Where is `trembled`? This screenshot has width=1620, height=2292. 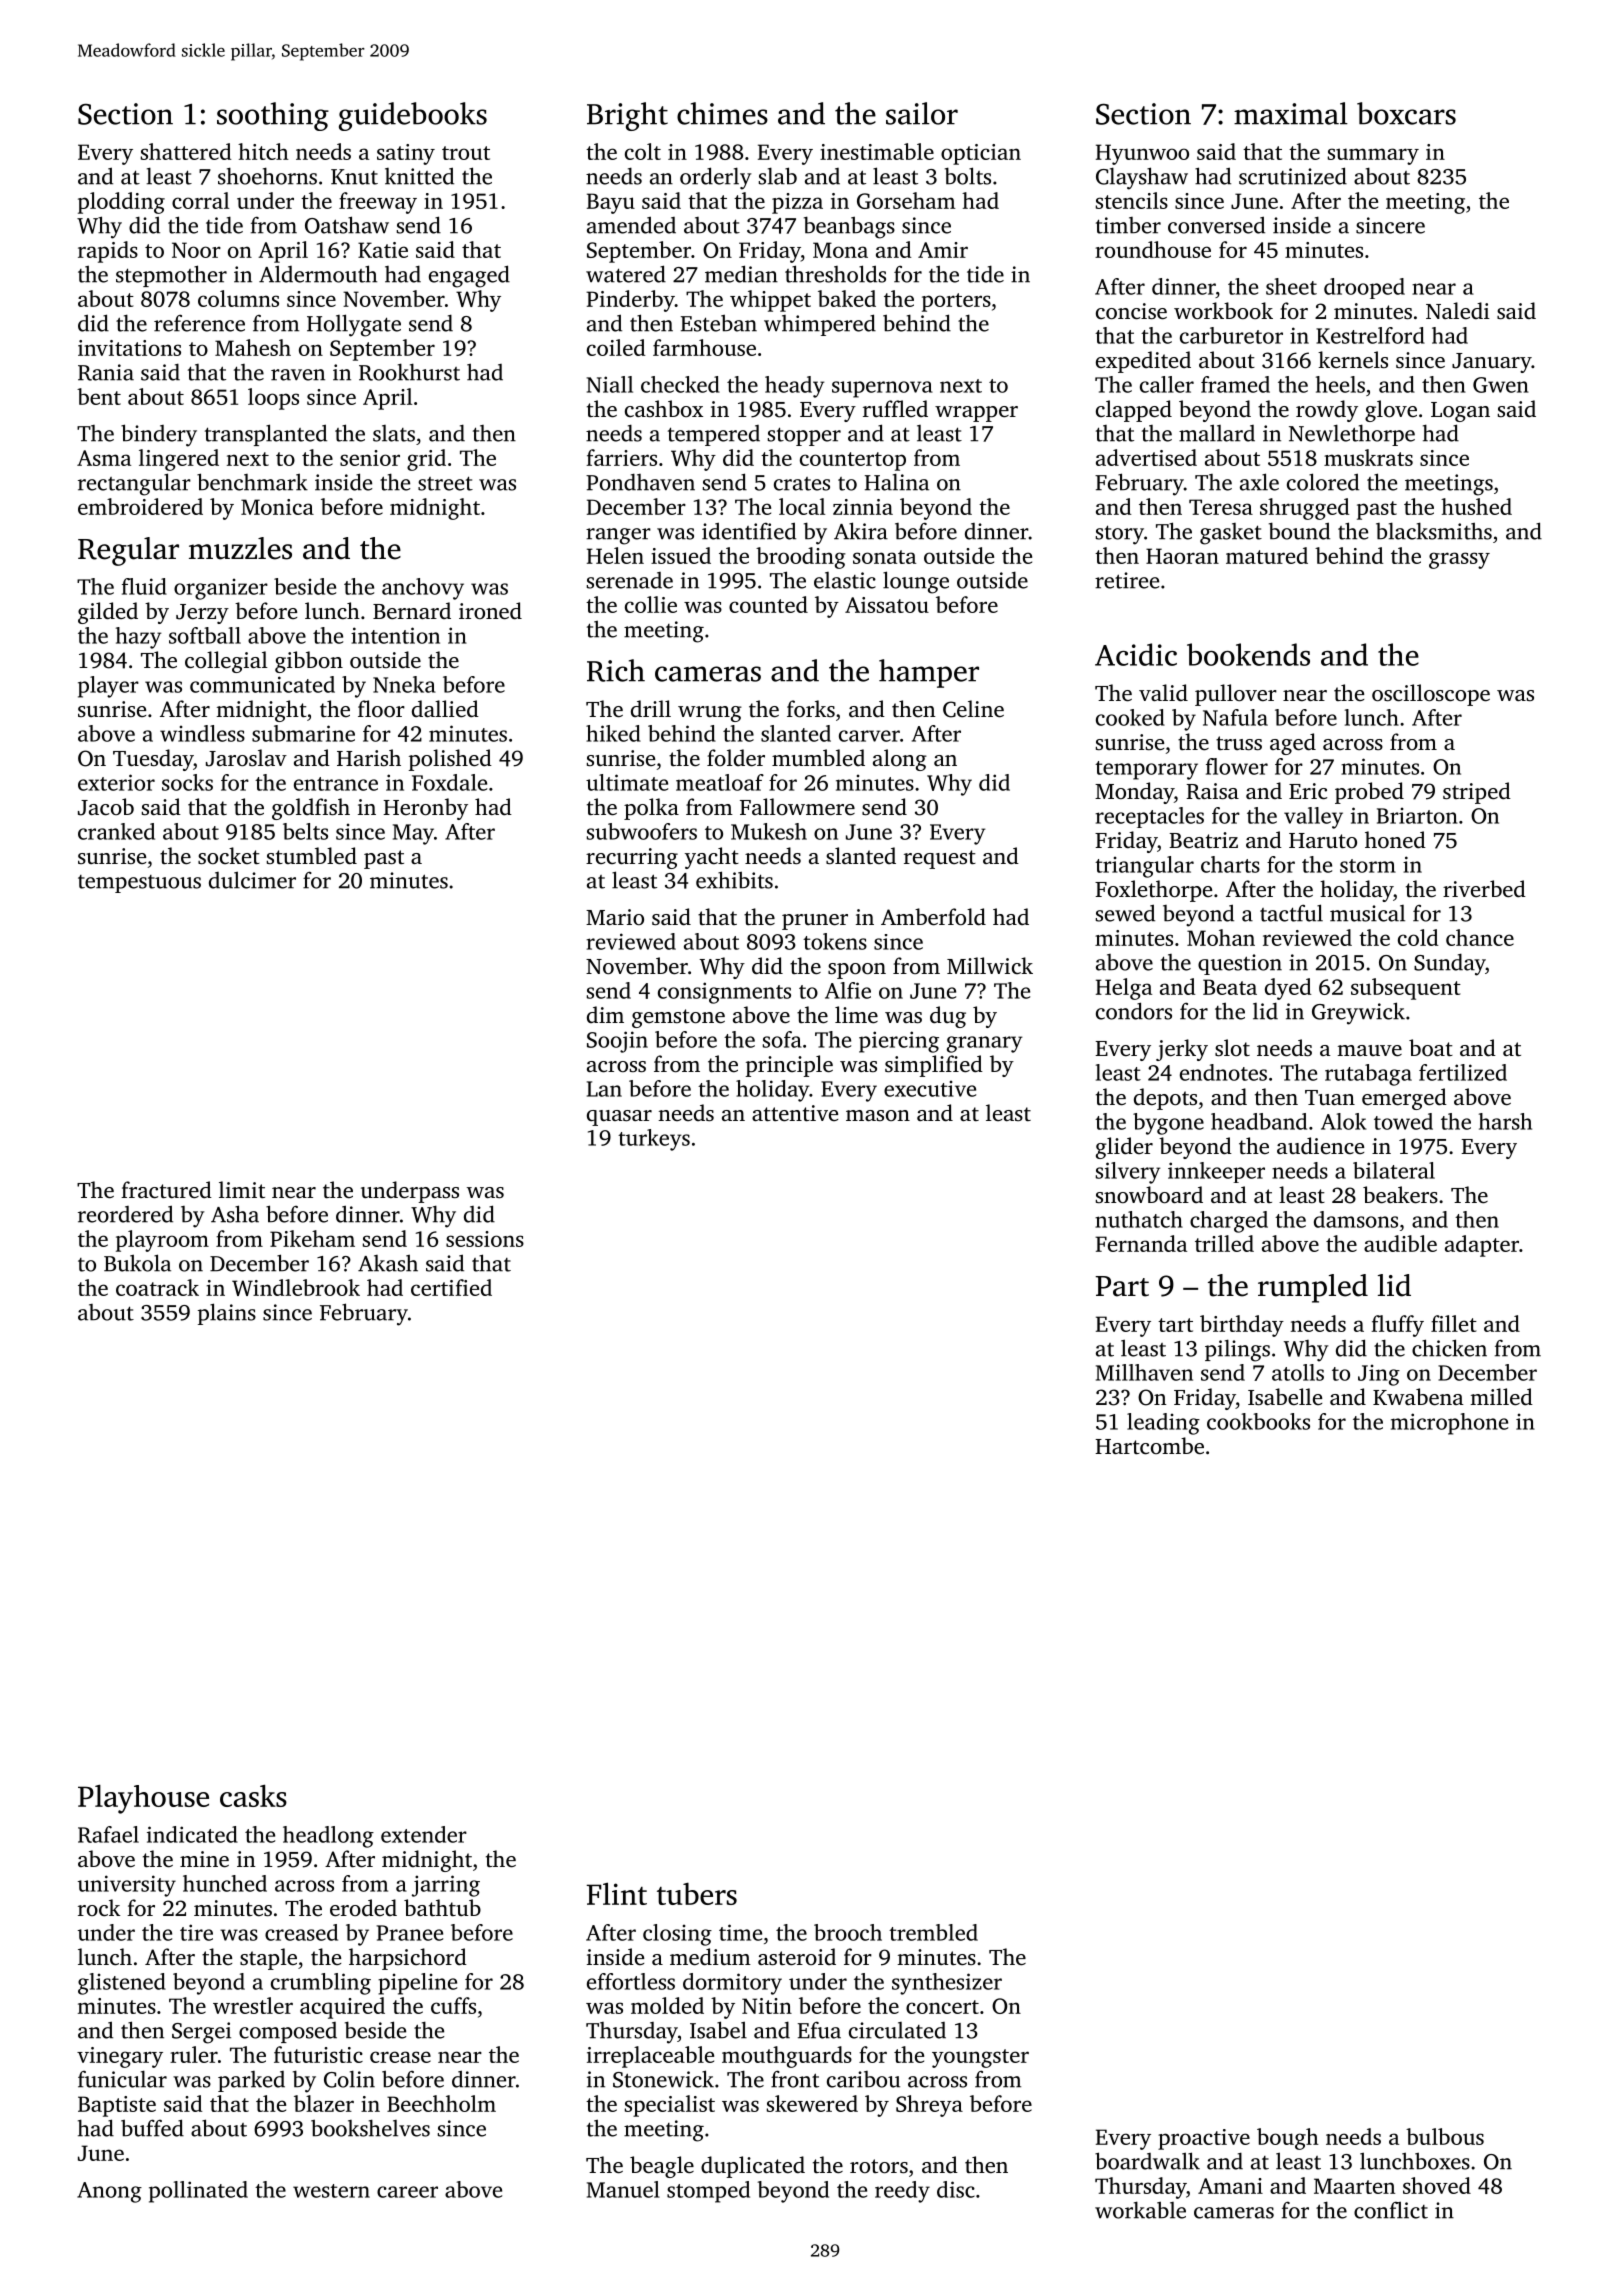 trembled is located at coordinates (933, 1932).
